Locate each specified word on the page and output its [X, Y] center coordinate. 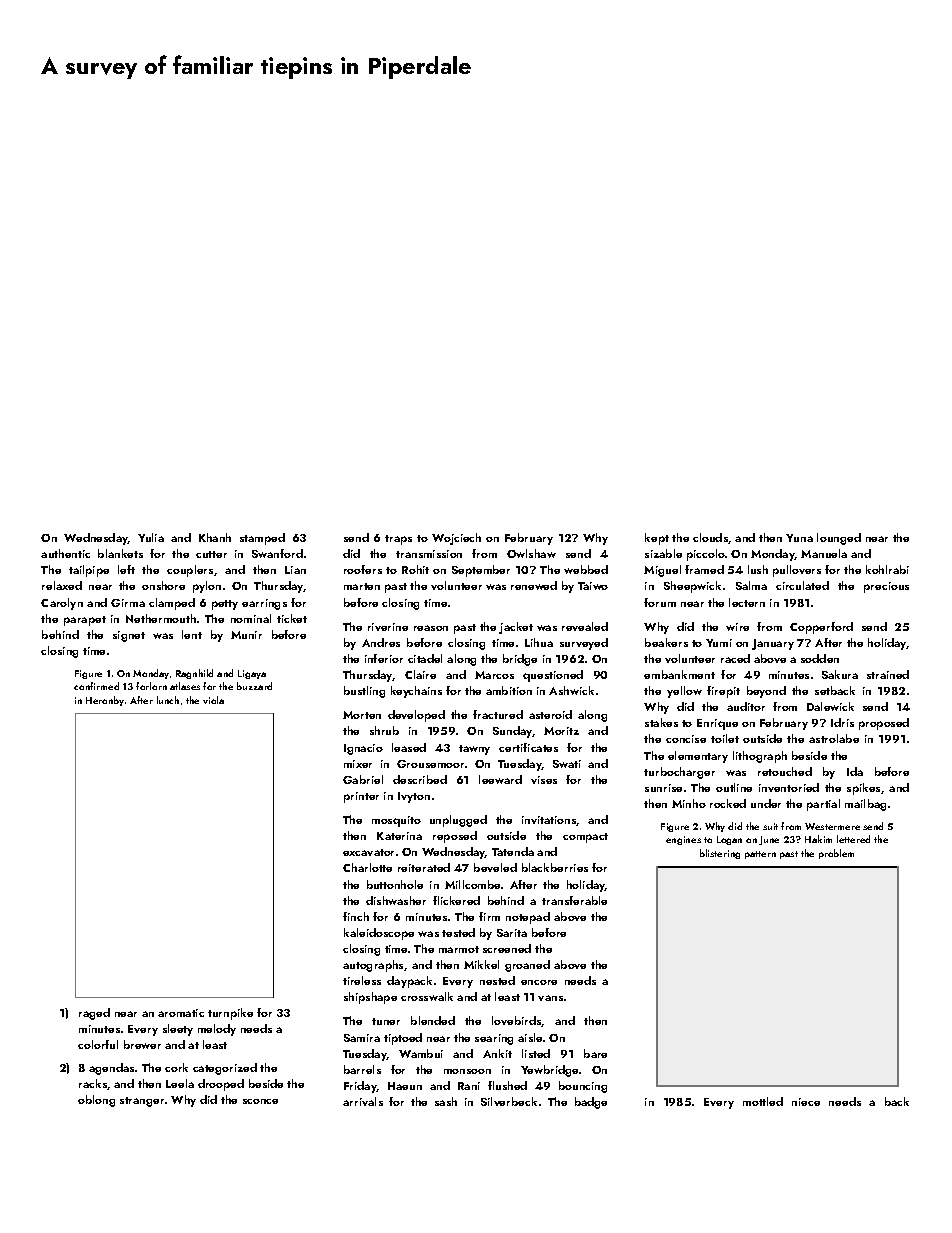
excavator [368, 852]
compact [585, 838]
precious [886, 587]
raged [94, 1014]
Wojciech [456, 539]
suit [770, 826]
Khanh [215, 537]
